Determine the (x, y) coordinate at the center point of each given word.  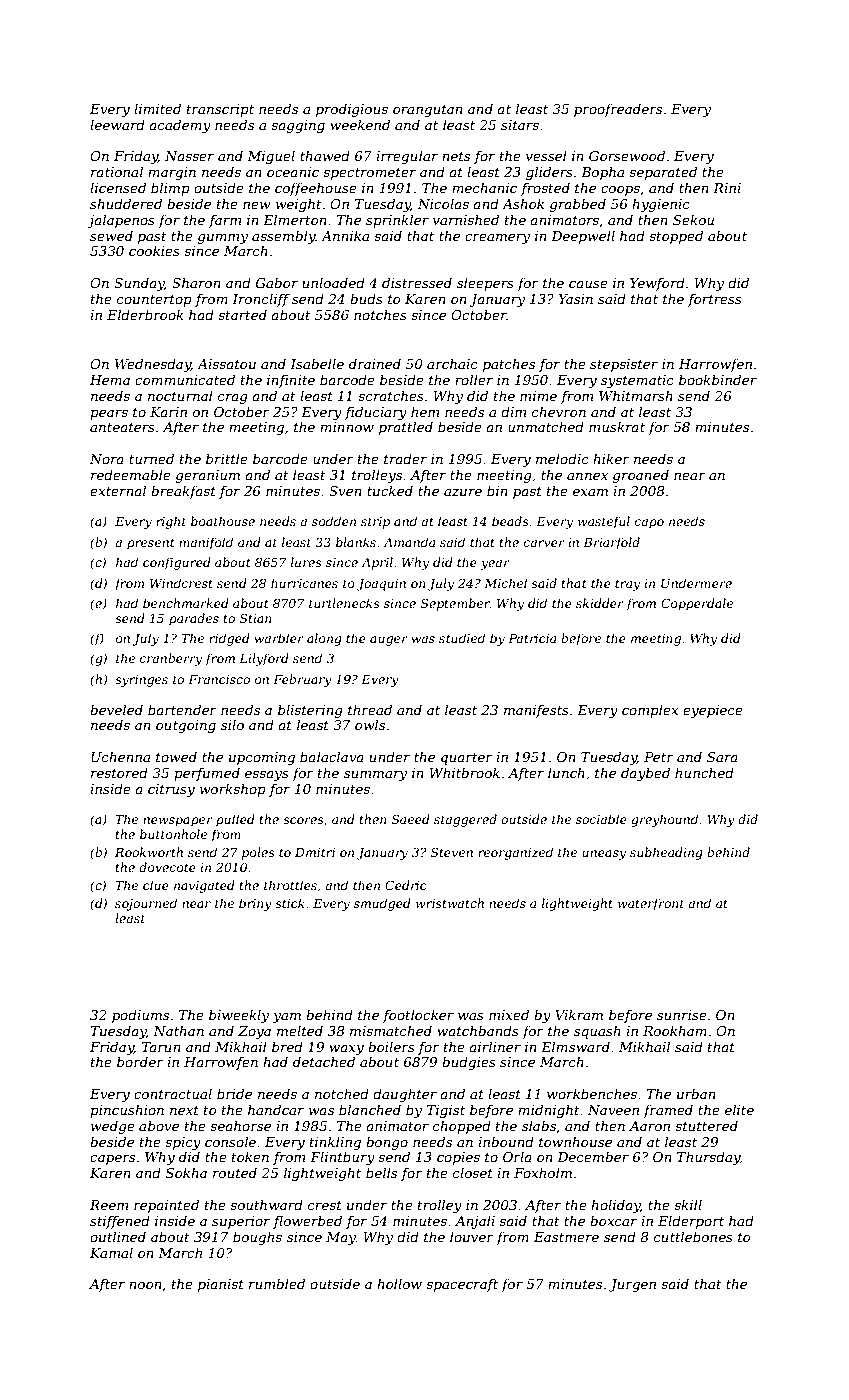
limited (157, 108)
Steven (452, 852)
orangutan (428, 111)
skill (688, 1204)
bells (381, 1172)
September (455, 604)
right (171, 522)
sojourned (146, 904)
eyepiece (713, 711)
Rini (727, 188)
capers (112, 1160)
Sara (722, 757)
